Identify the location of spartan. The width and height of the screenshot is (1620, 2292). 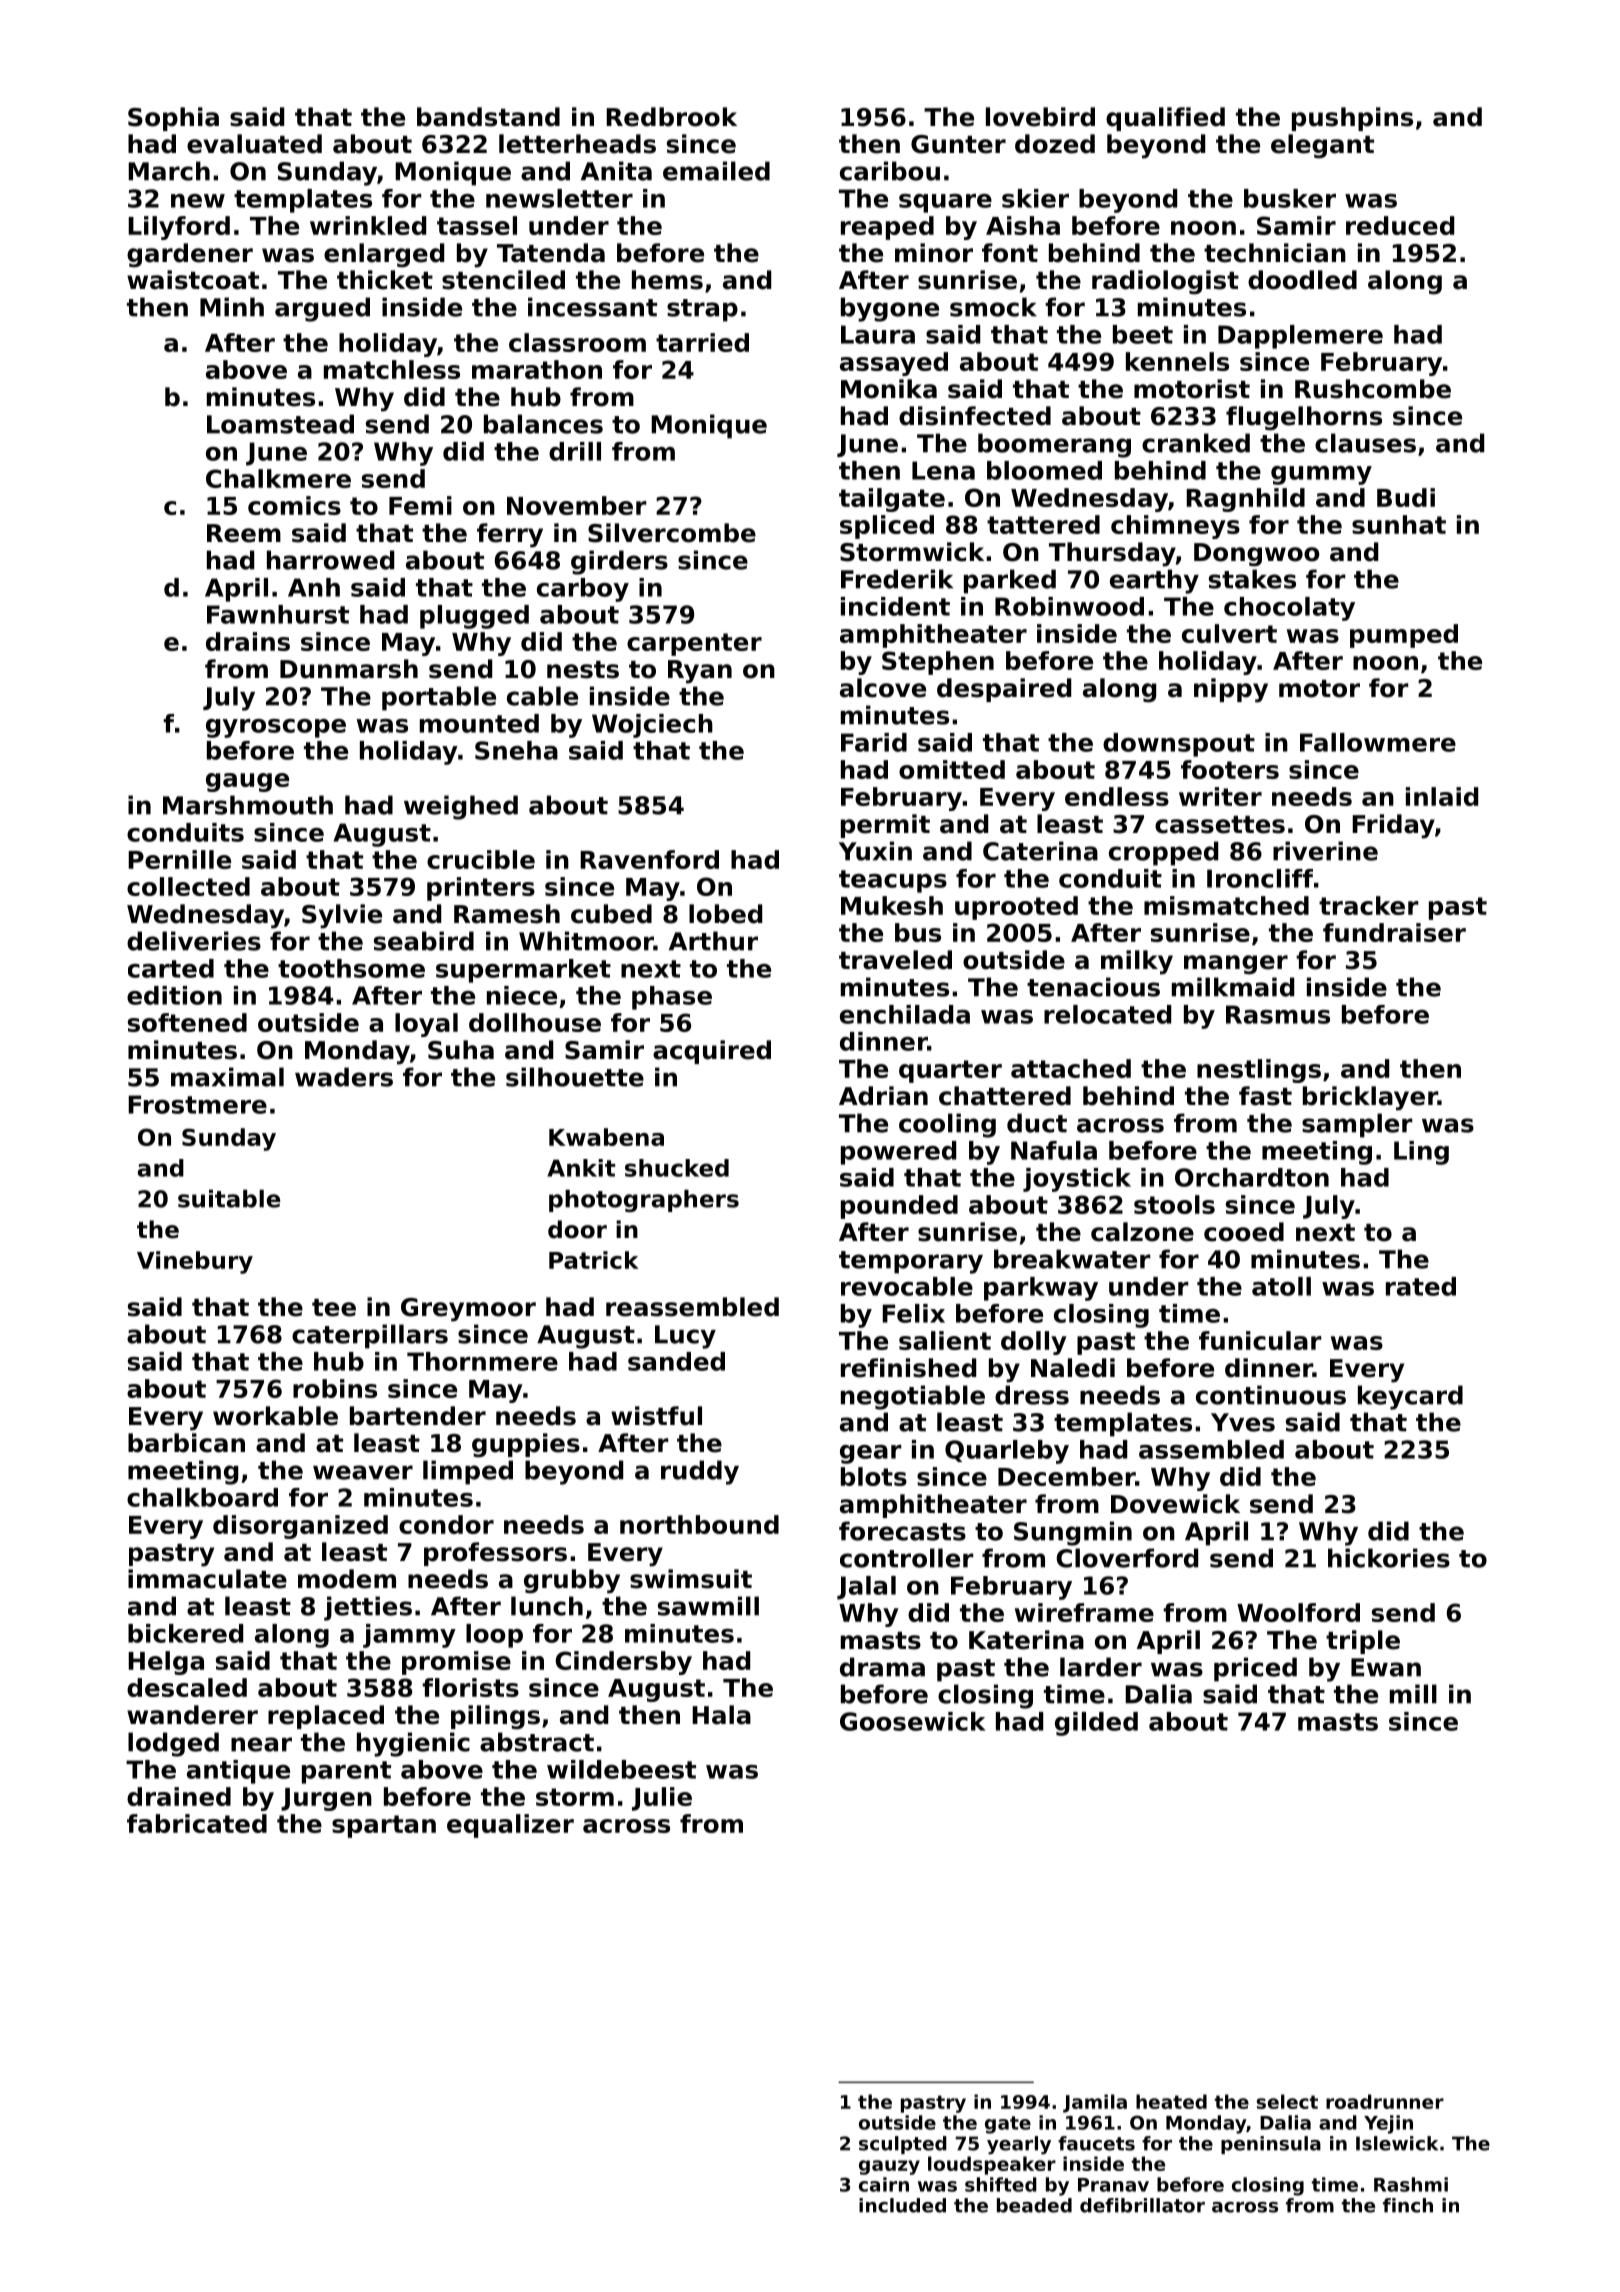
(384, 1826).
